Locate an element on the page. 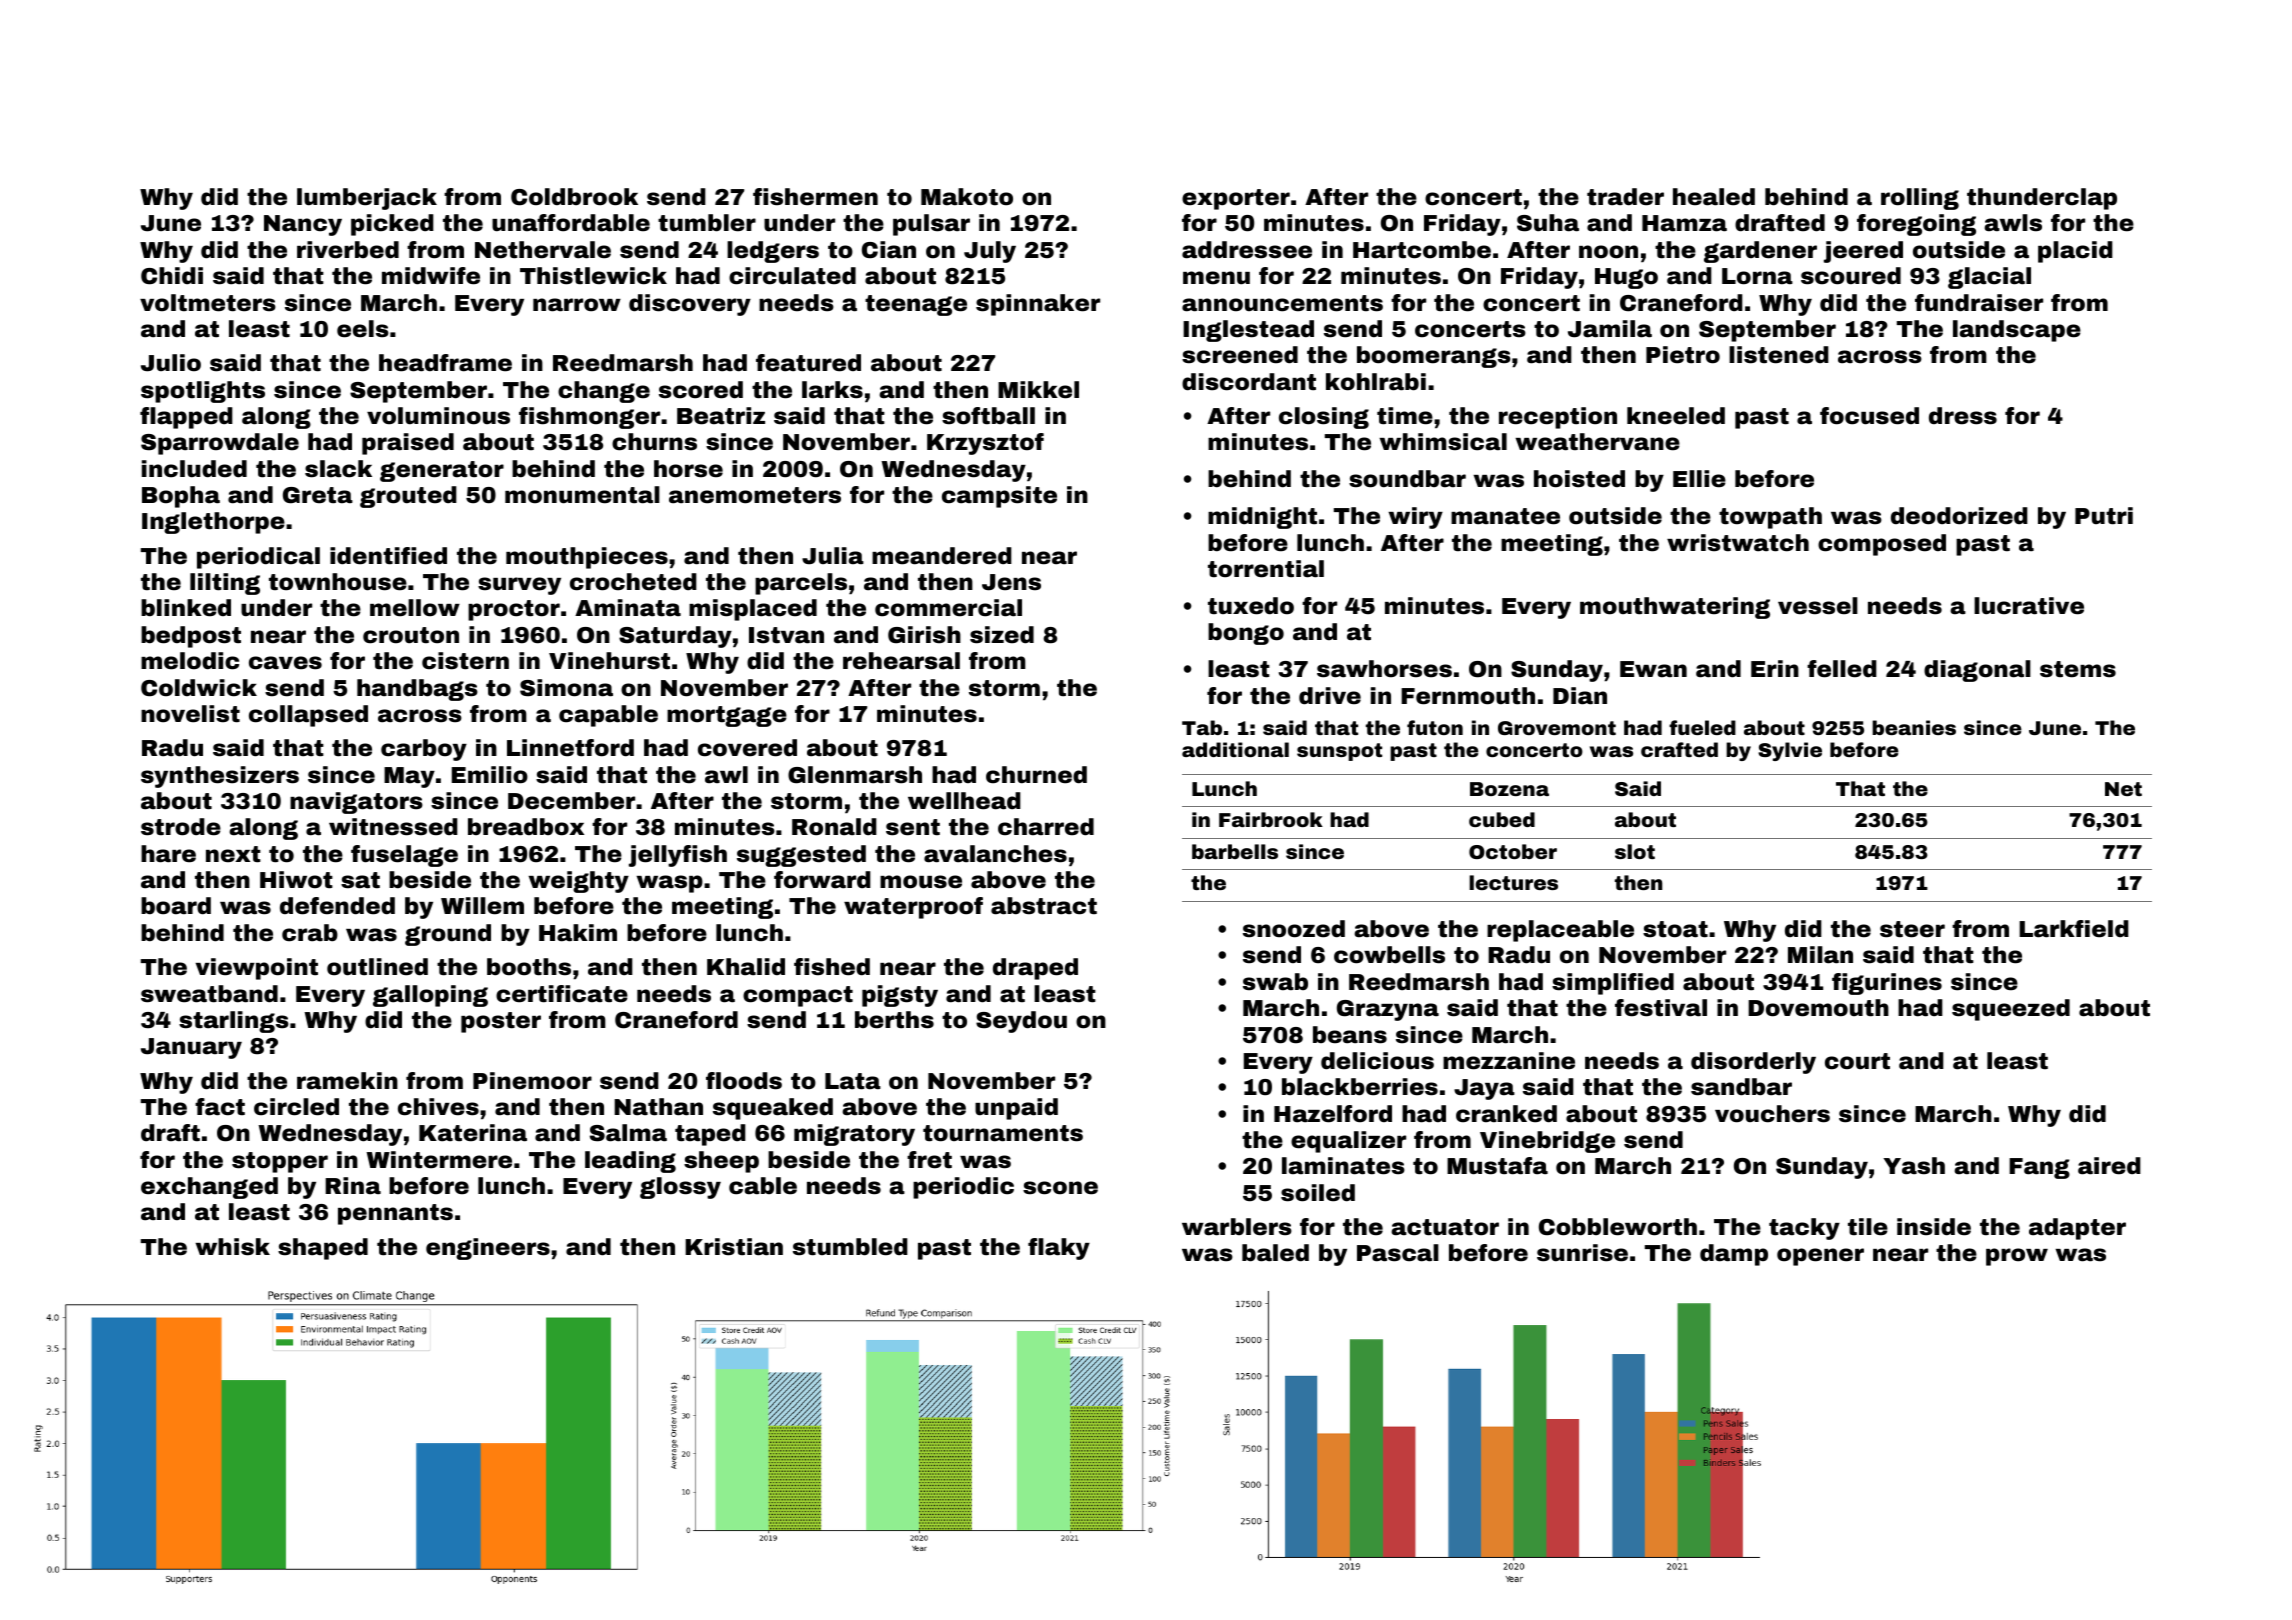  Girish is located at coordinates (924, 635).
